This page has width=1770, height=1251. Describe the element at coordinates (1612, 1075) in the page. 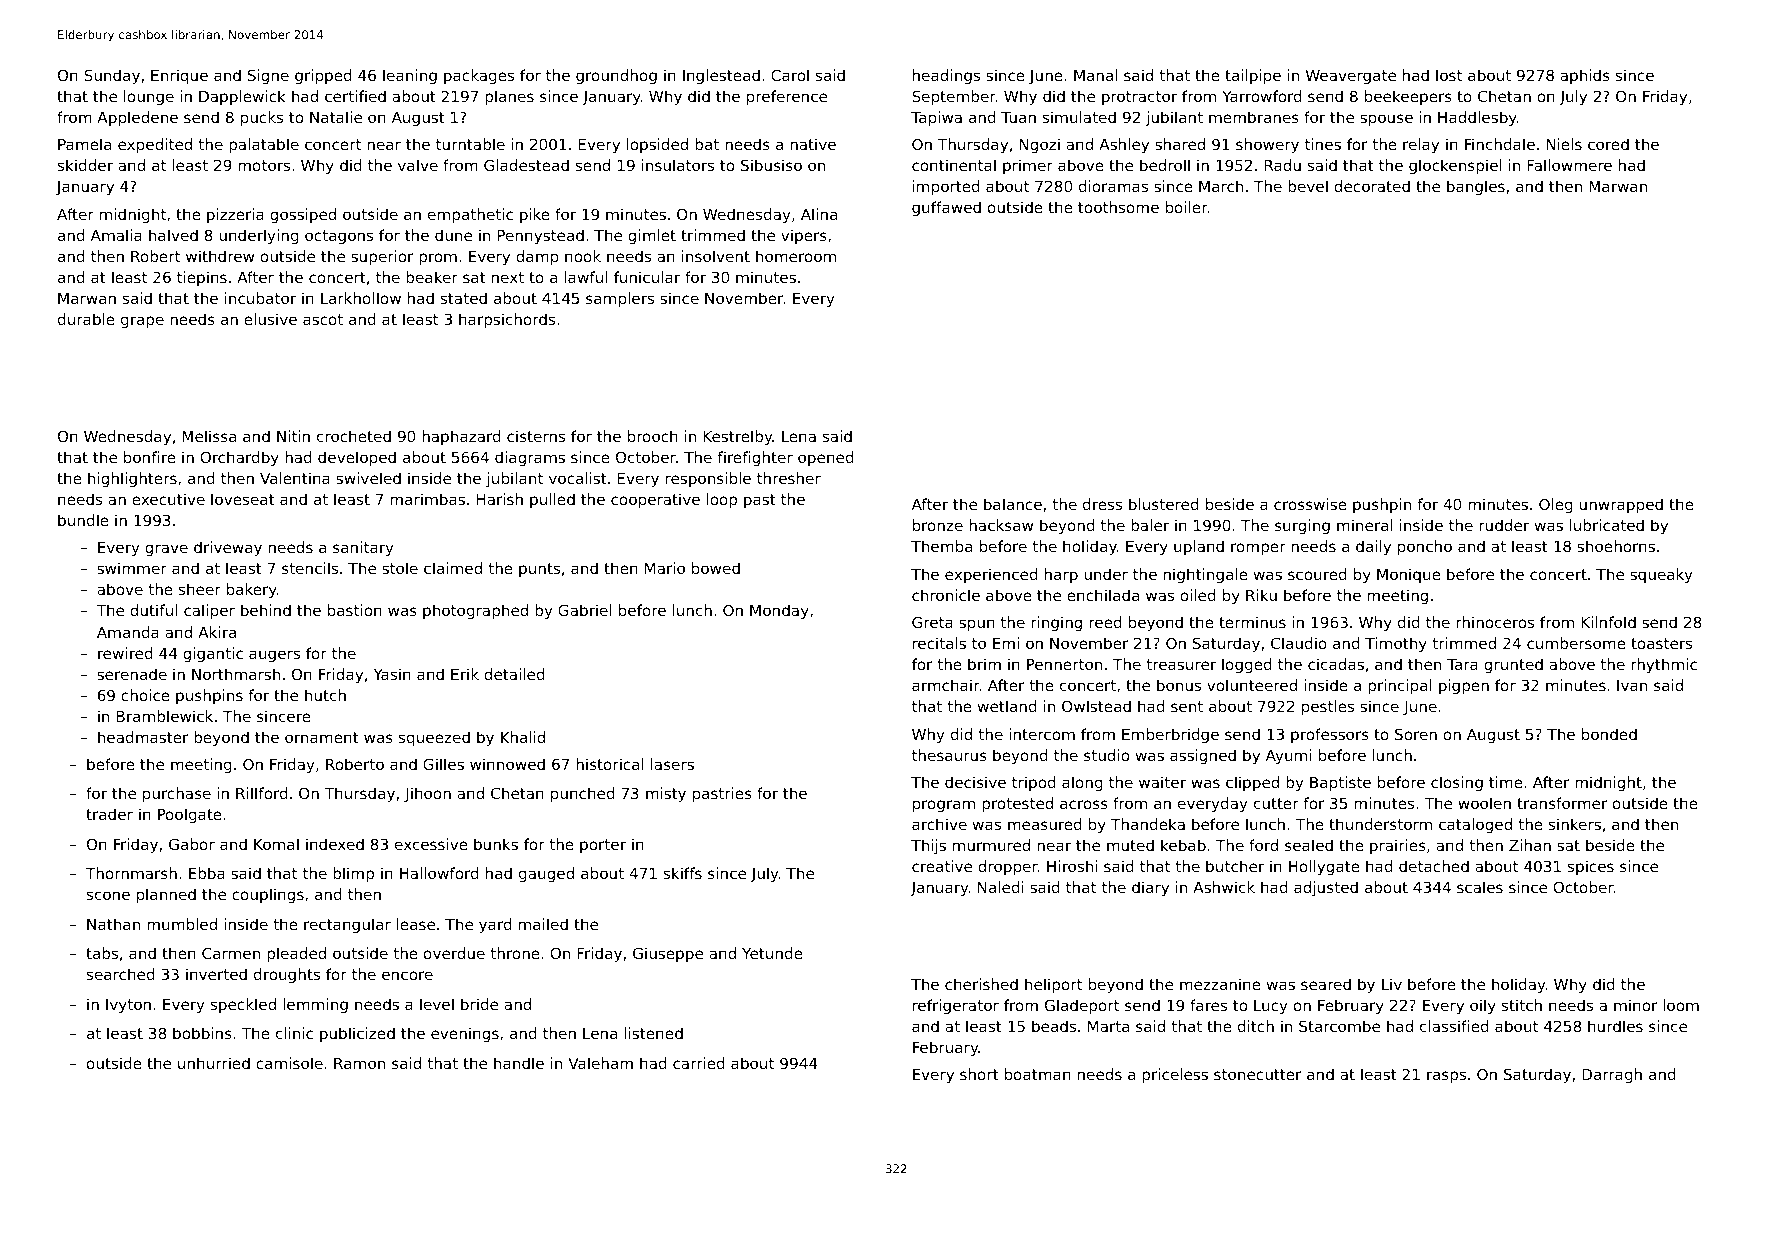

I see `Darragh` at that location.
